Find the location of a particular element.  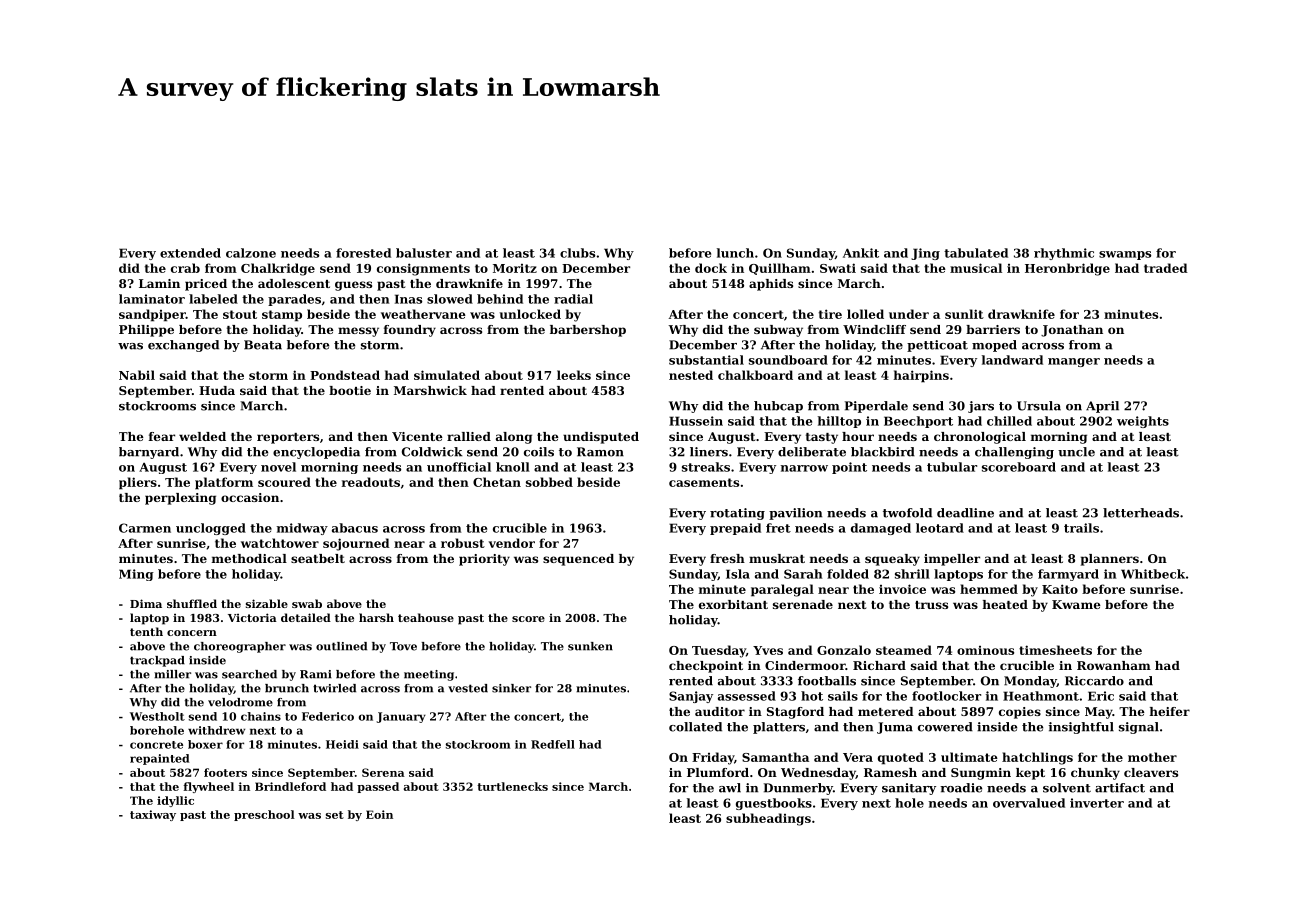

fret is located at coordinates (778, 528).
